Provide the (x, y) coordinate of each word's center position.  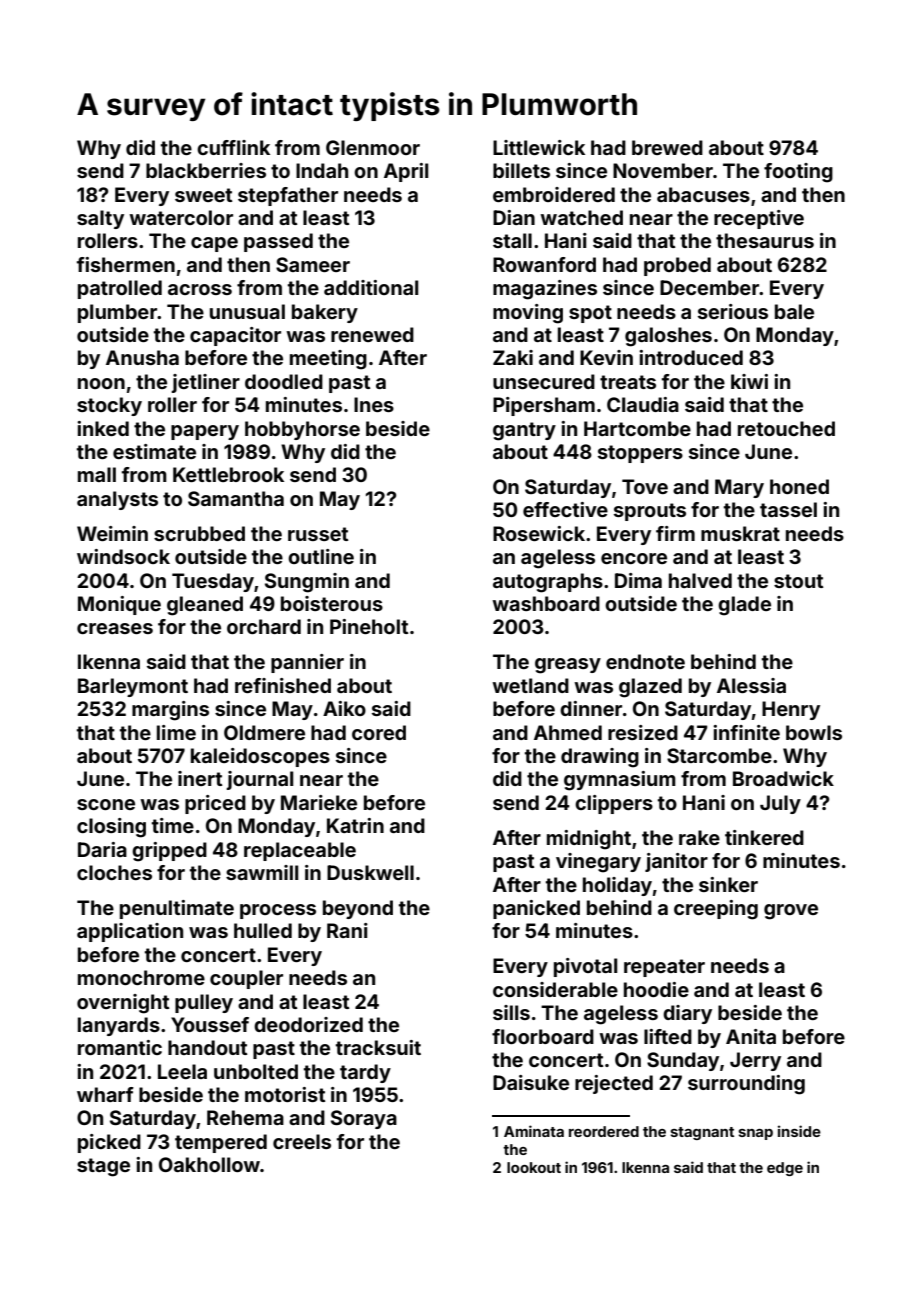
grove (791, 912)
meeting (328, 360)
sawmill (262, 872)
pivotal (585, 967)
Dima (638, 580)
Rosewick (539, 533)
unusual (247, 311)
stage (103, 1167)
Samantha (236, 498)
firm (675, 533)
